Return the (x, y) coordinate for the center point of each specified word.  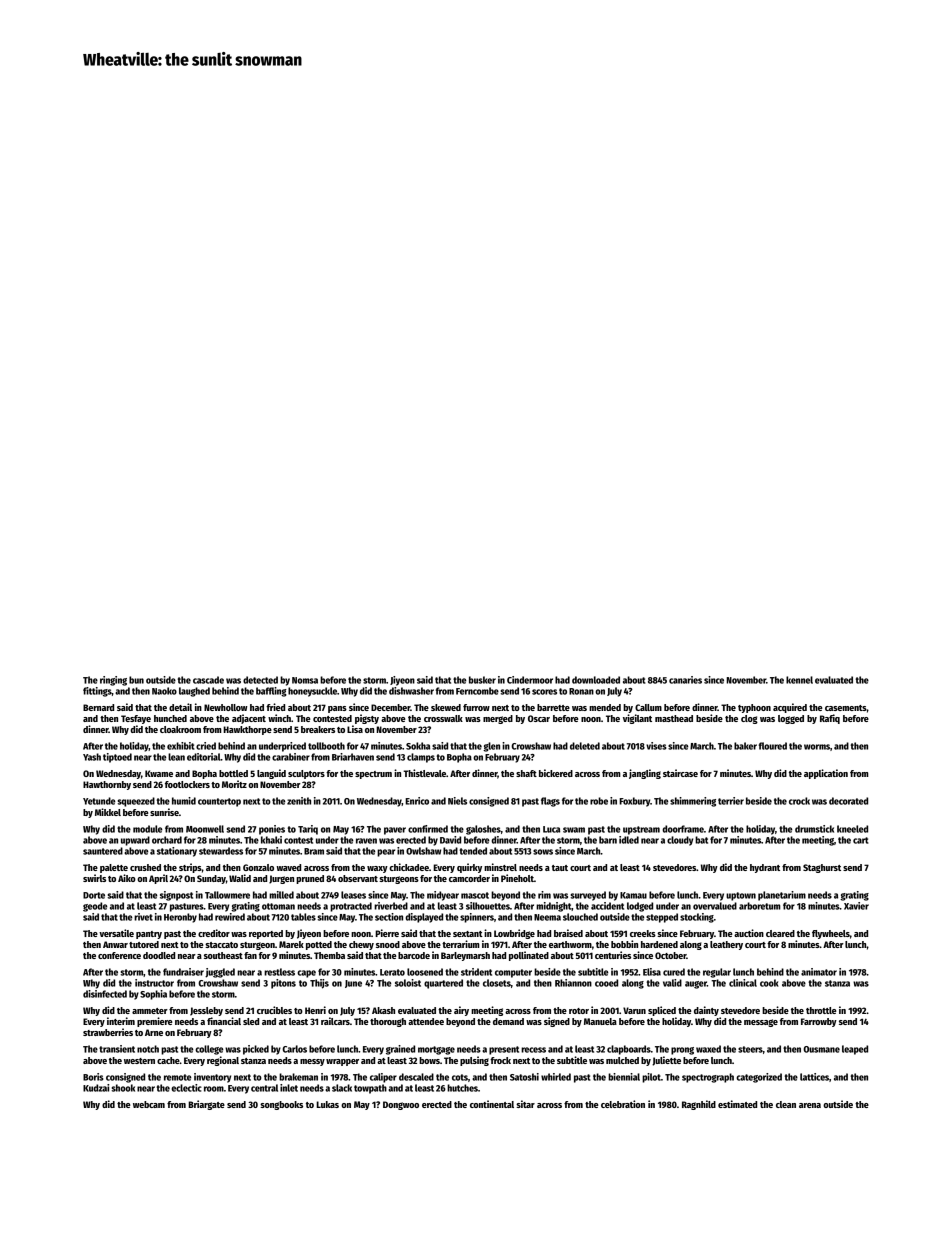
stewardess (221, 851)
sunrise (164, 812)
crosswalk (443, 718)
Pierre (387, 933)
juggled (220, 973)
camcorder (469, 878)
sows (543, 852)
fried (275, 707)
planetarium (782, 896)
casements (846, 708)
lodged (640, 907)
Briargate (206, 1105)
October (670, 955)
